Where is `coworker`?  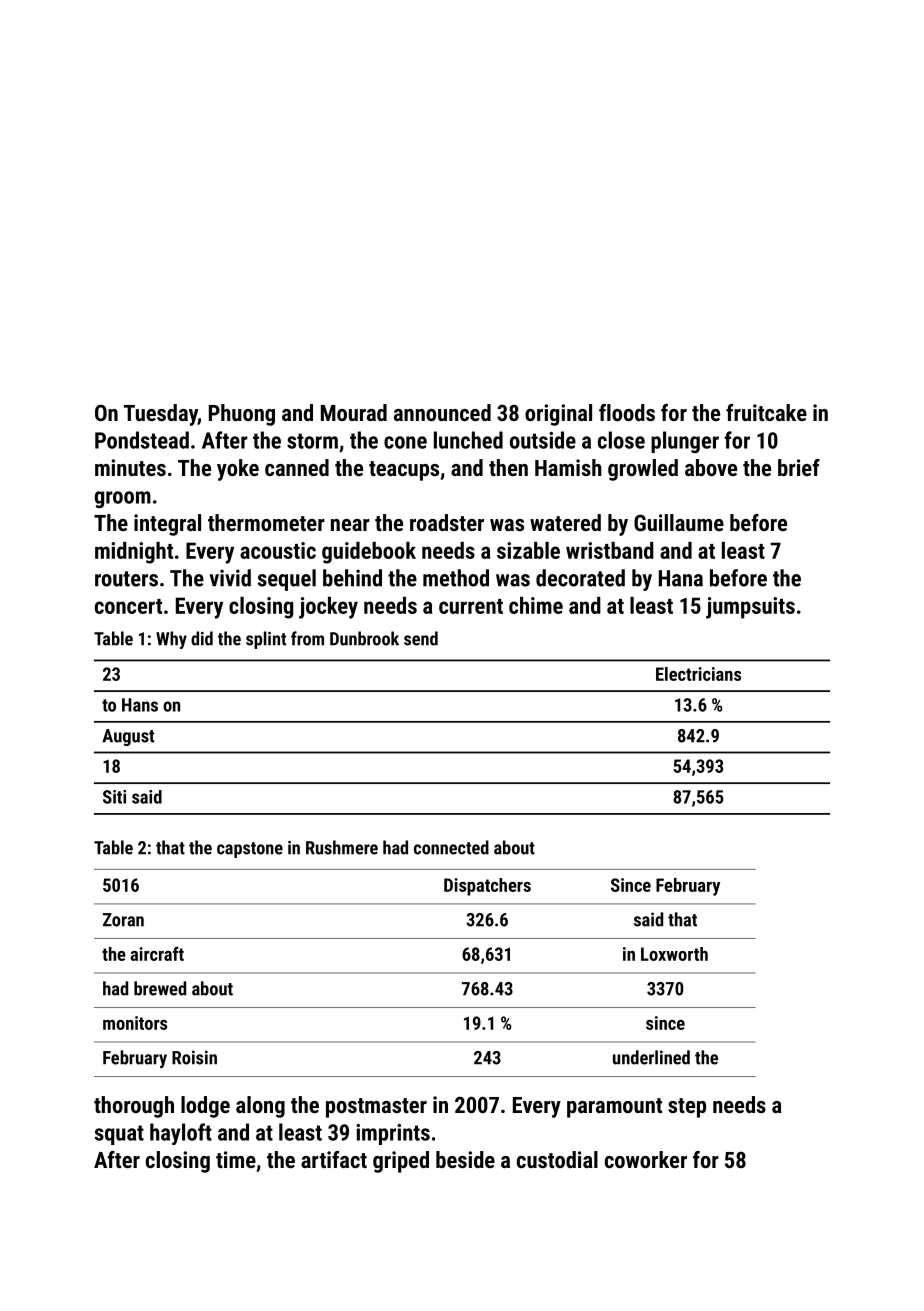
coworker is located at coordinates (646, 1159).
